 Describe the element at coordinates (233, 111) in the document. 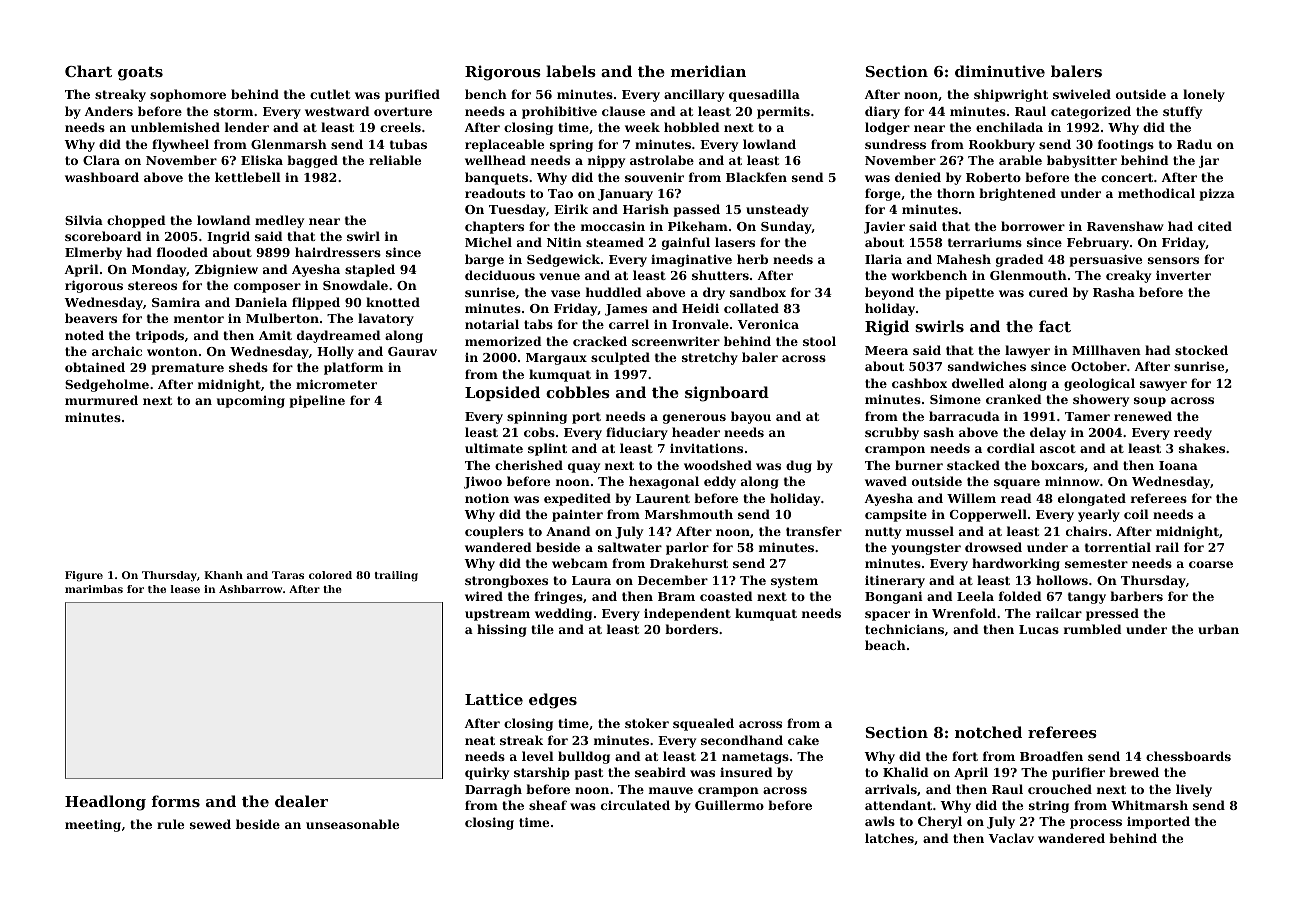

I see `storm` at that location.
